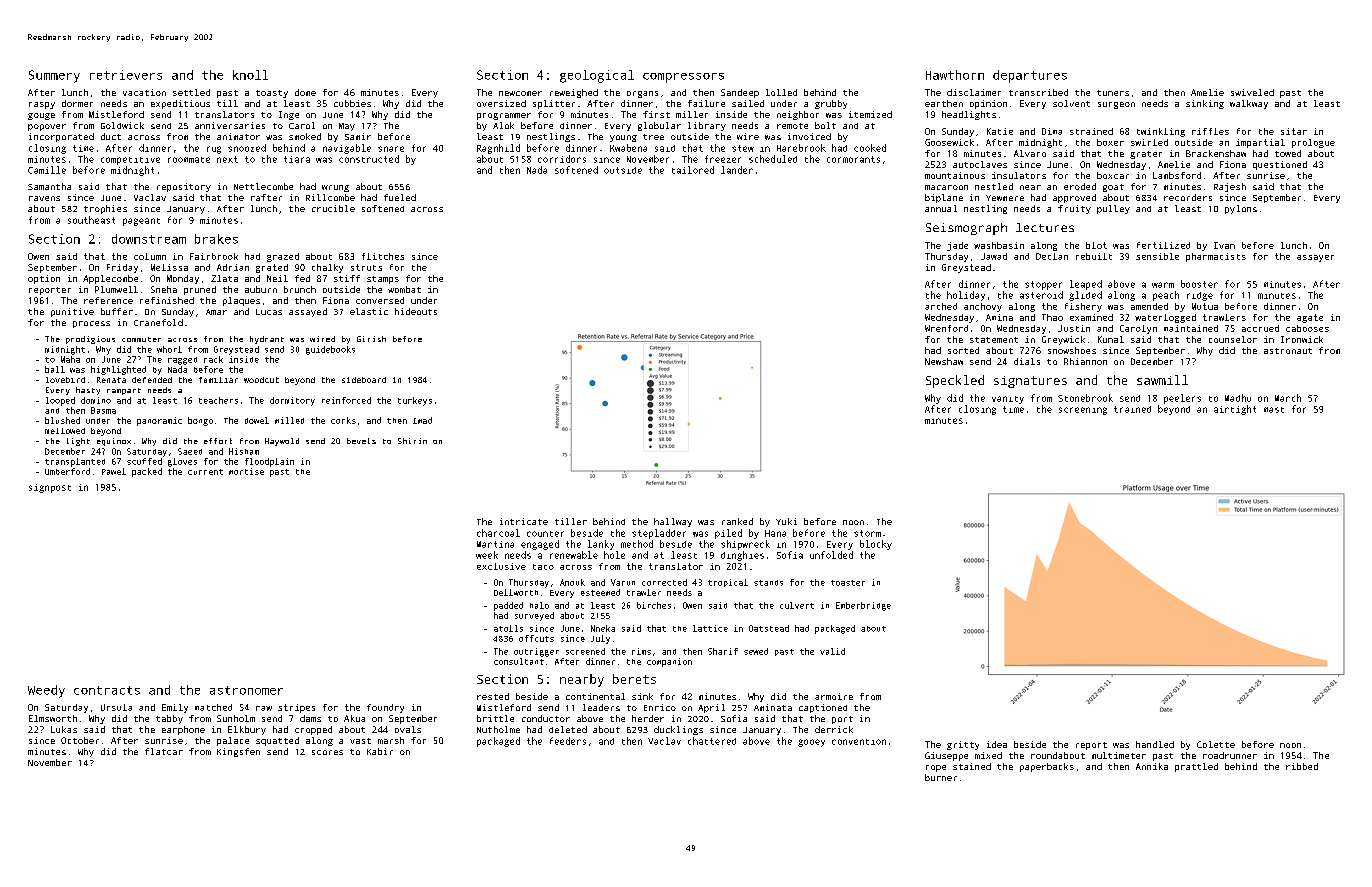 The height and width of the image is (887, 1372). I want to click on prologue, so click(1313, 143).
